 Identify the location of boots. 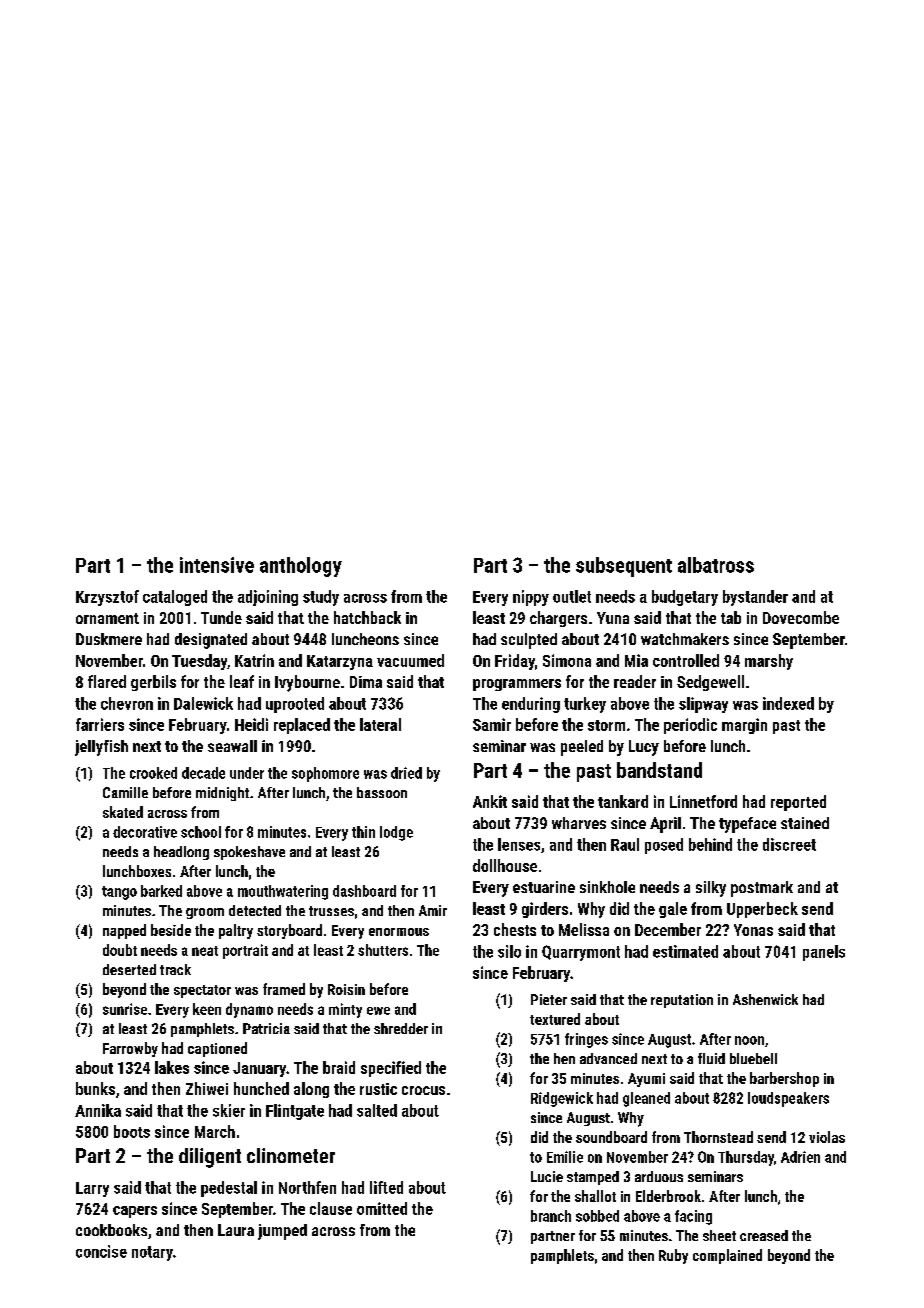
(132, 1131).
